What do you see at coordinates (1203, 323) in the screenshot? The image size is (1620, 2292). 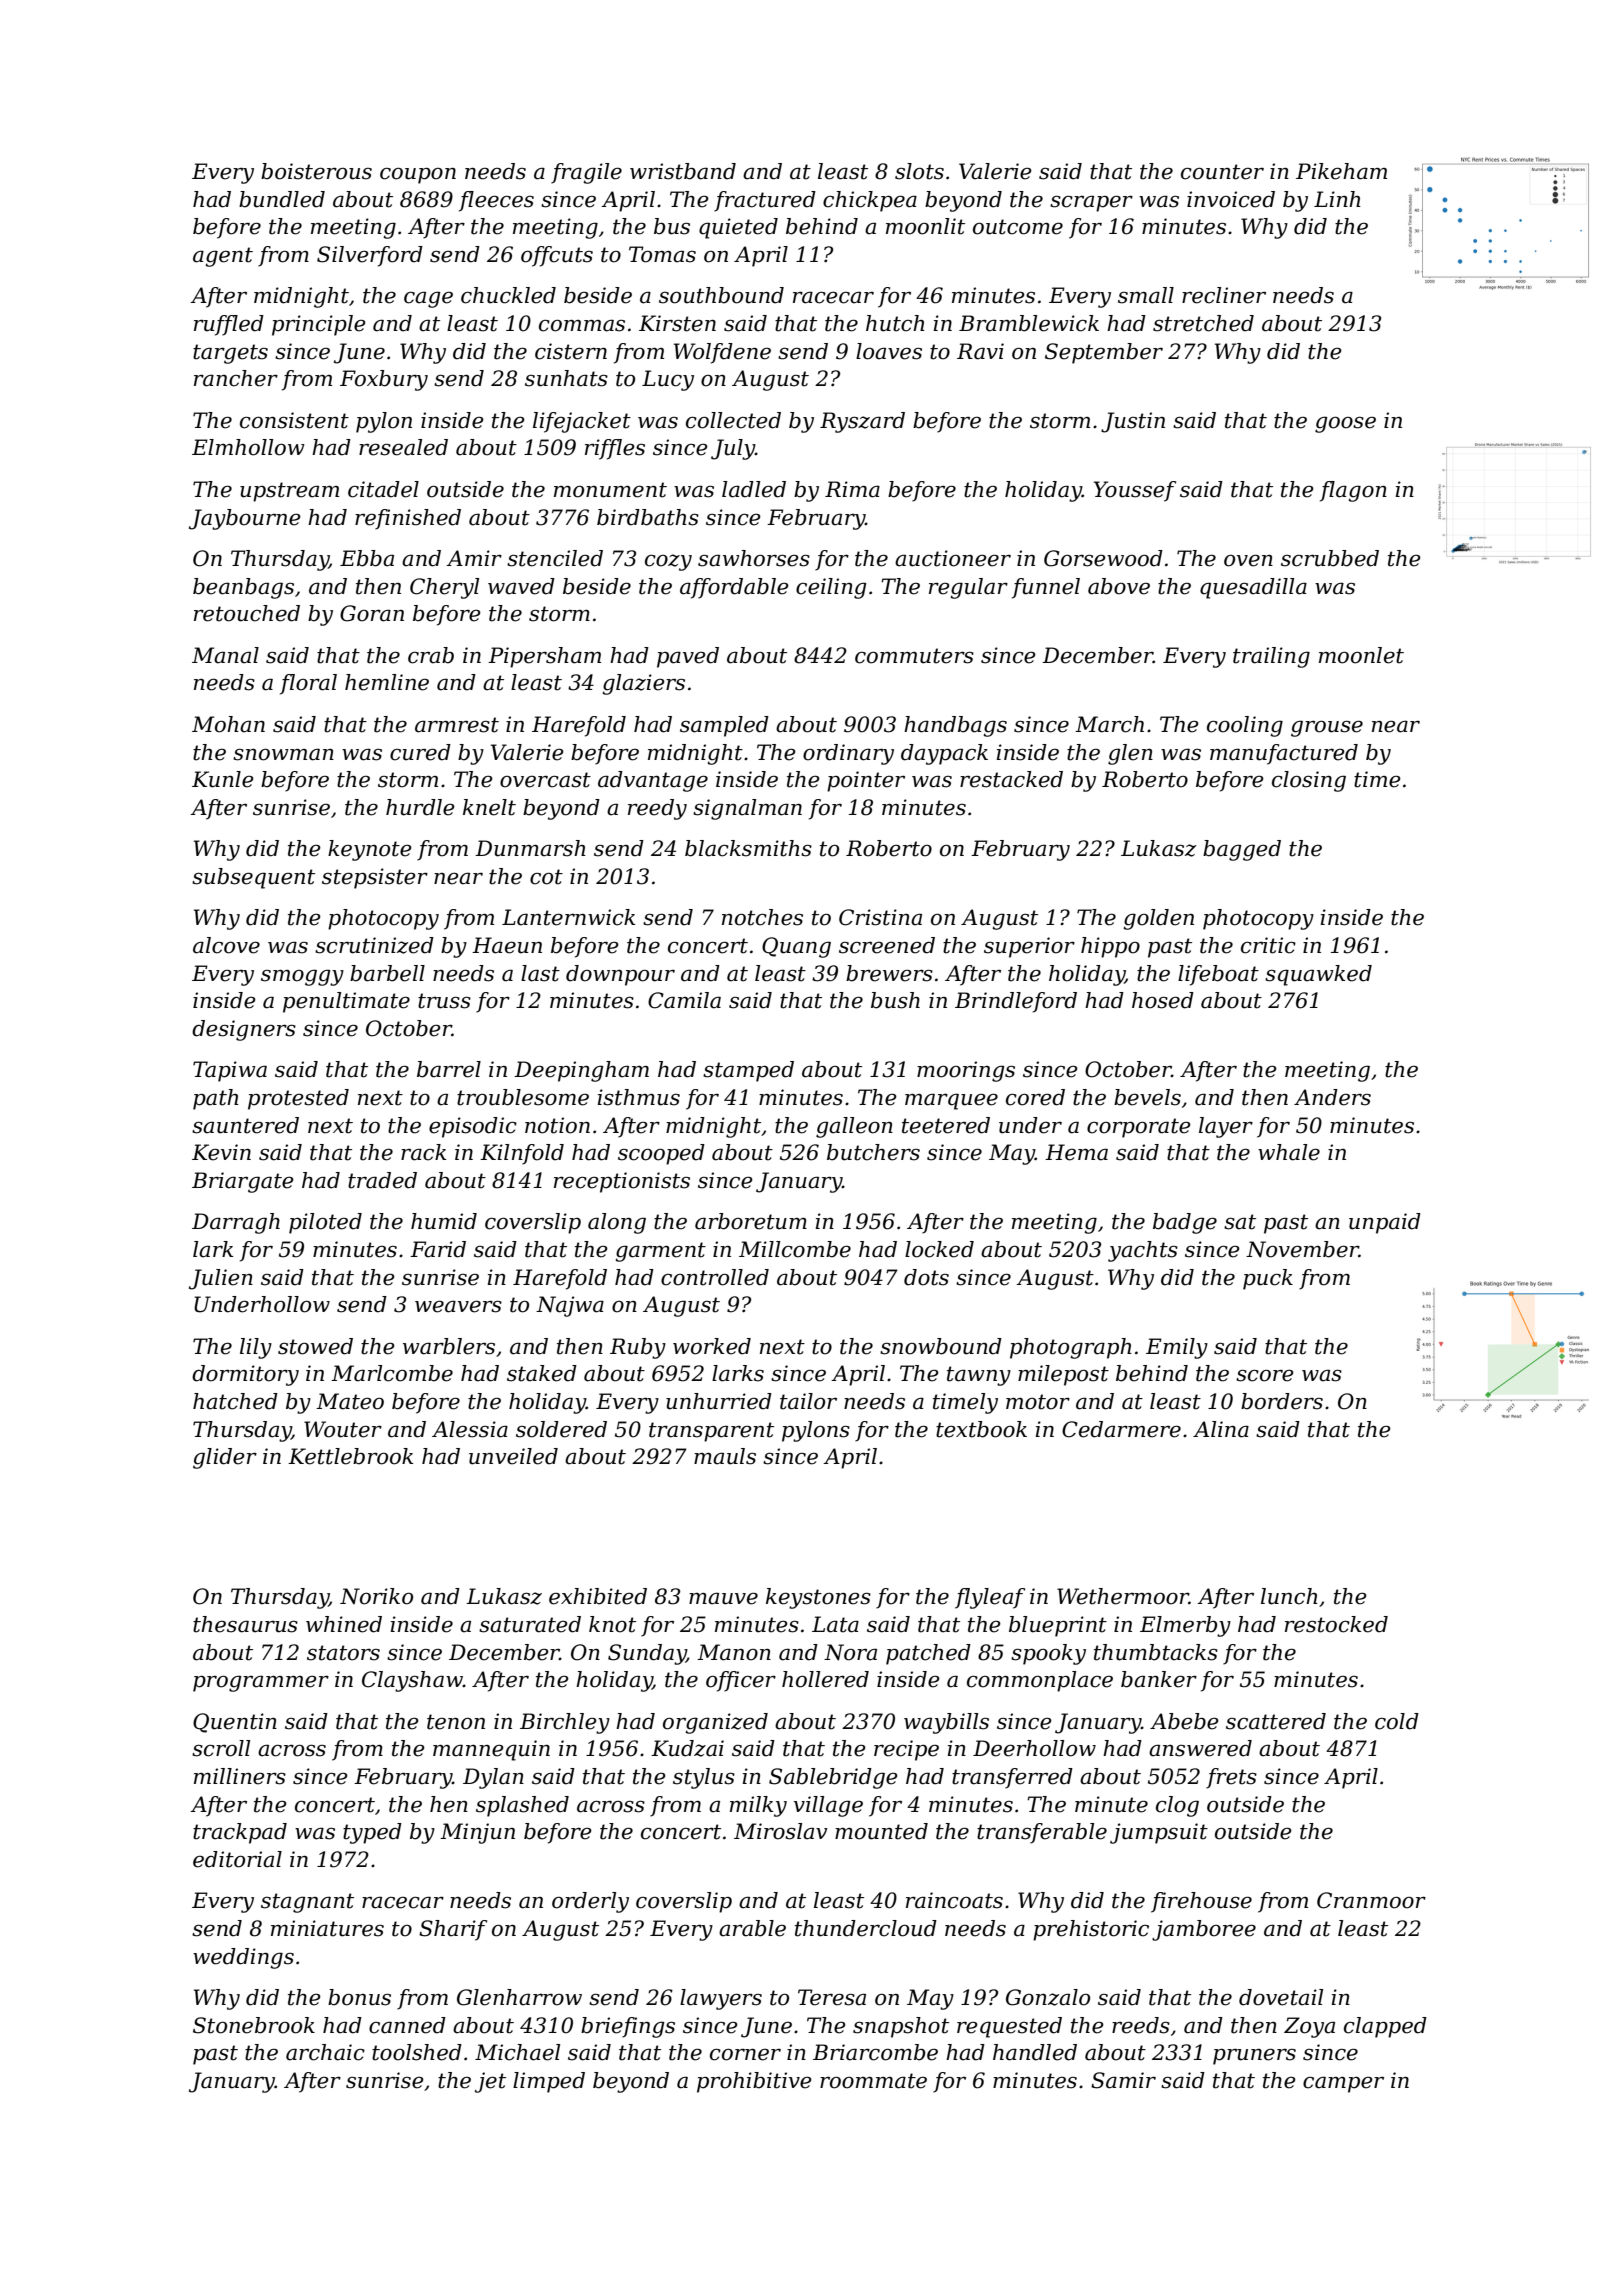 I see `stretched` at bounding box center [1203, 323].
